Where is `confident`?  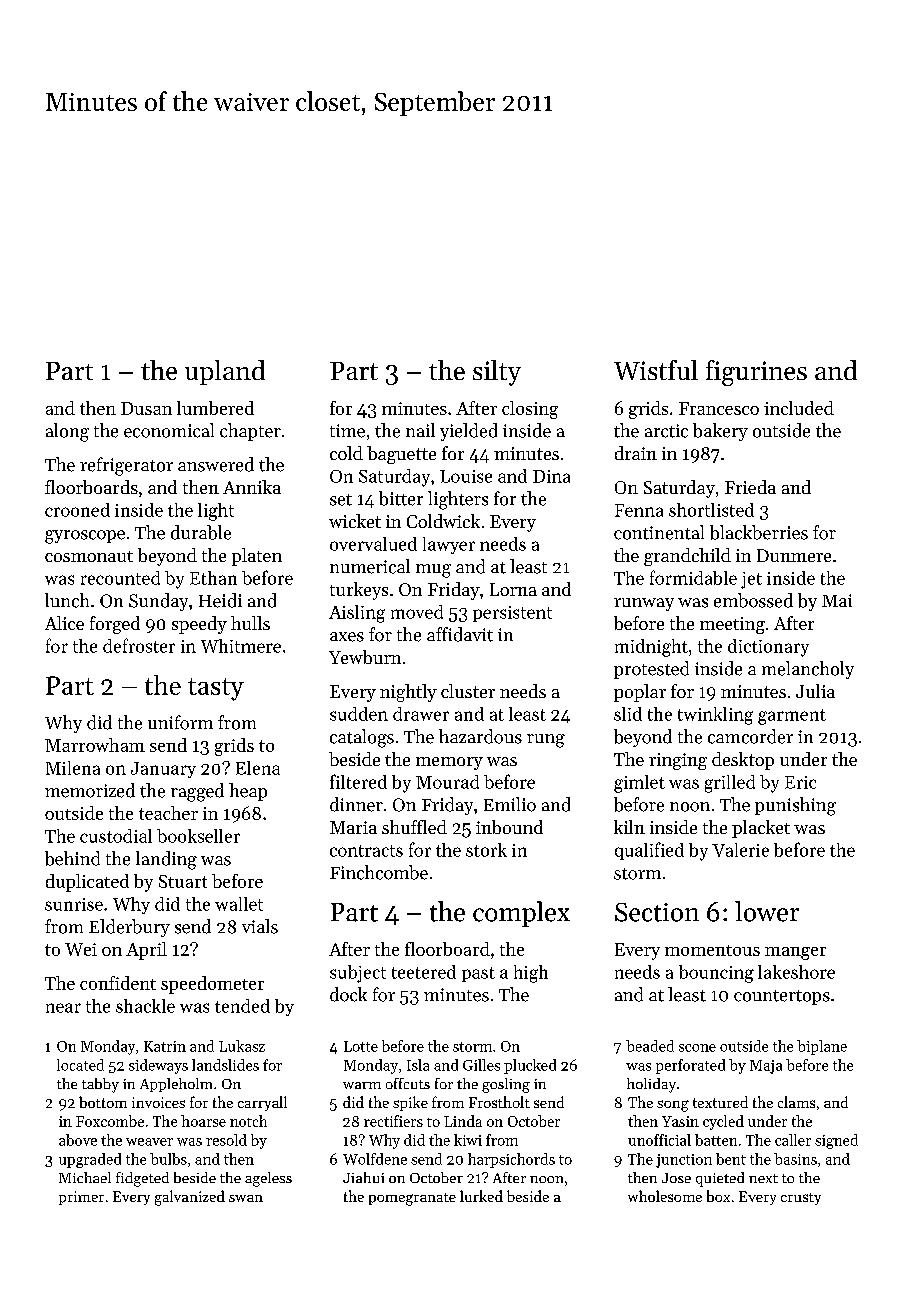 confident is located at coordinates (118, 983).
